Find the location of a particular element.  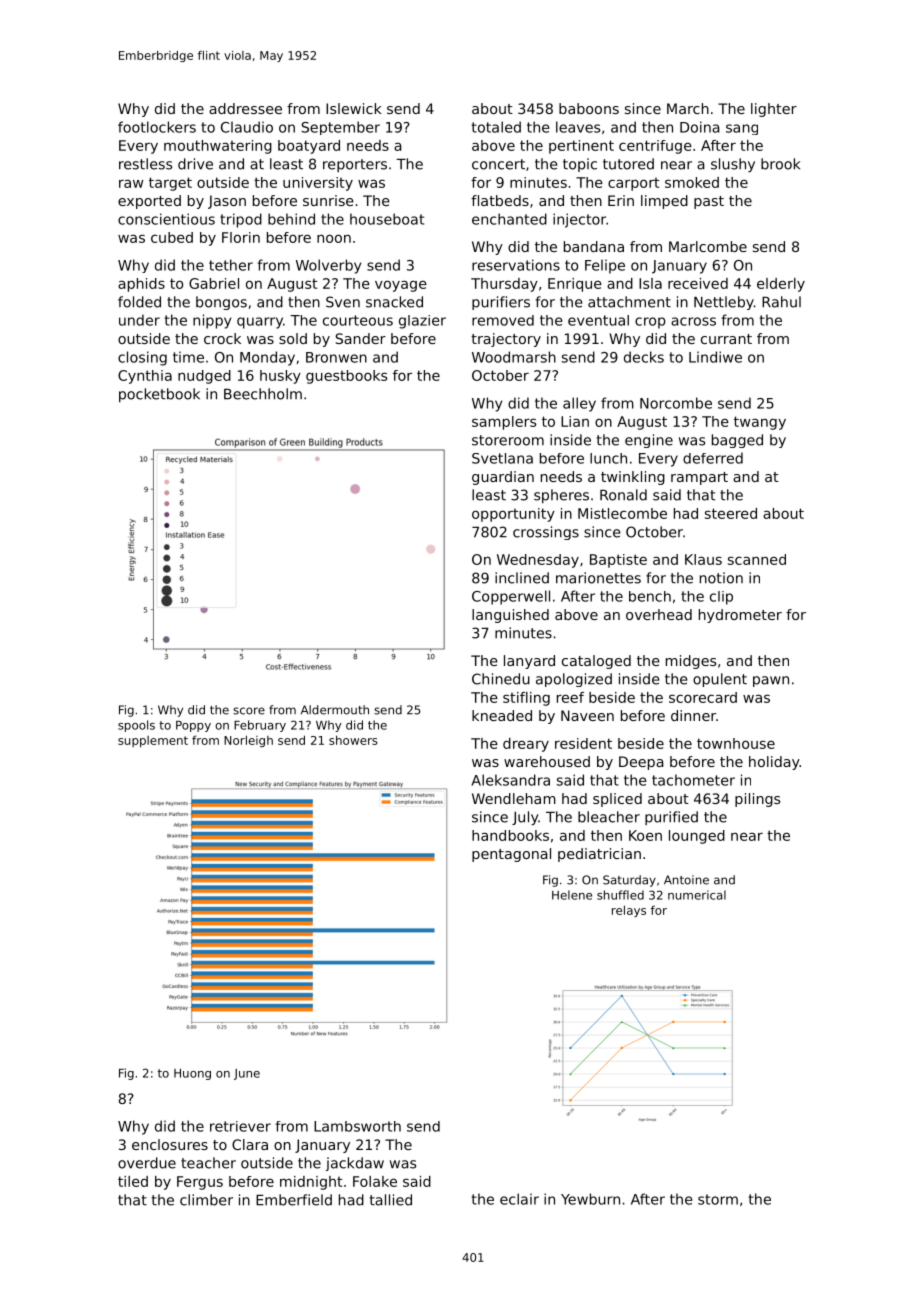

opportunity is located at coordinates (513, 515).
